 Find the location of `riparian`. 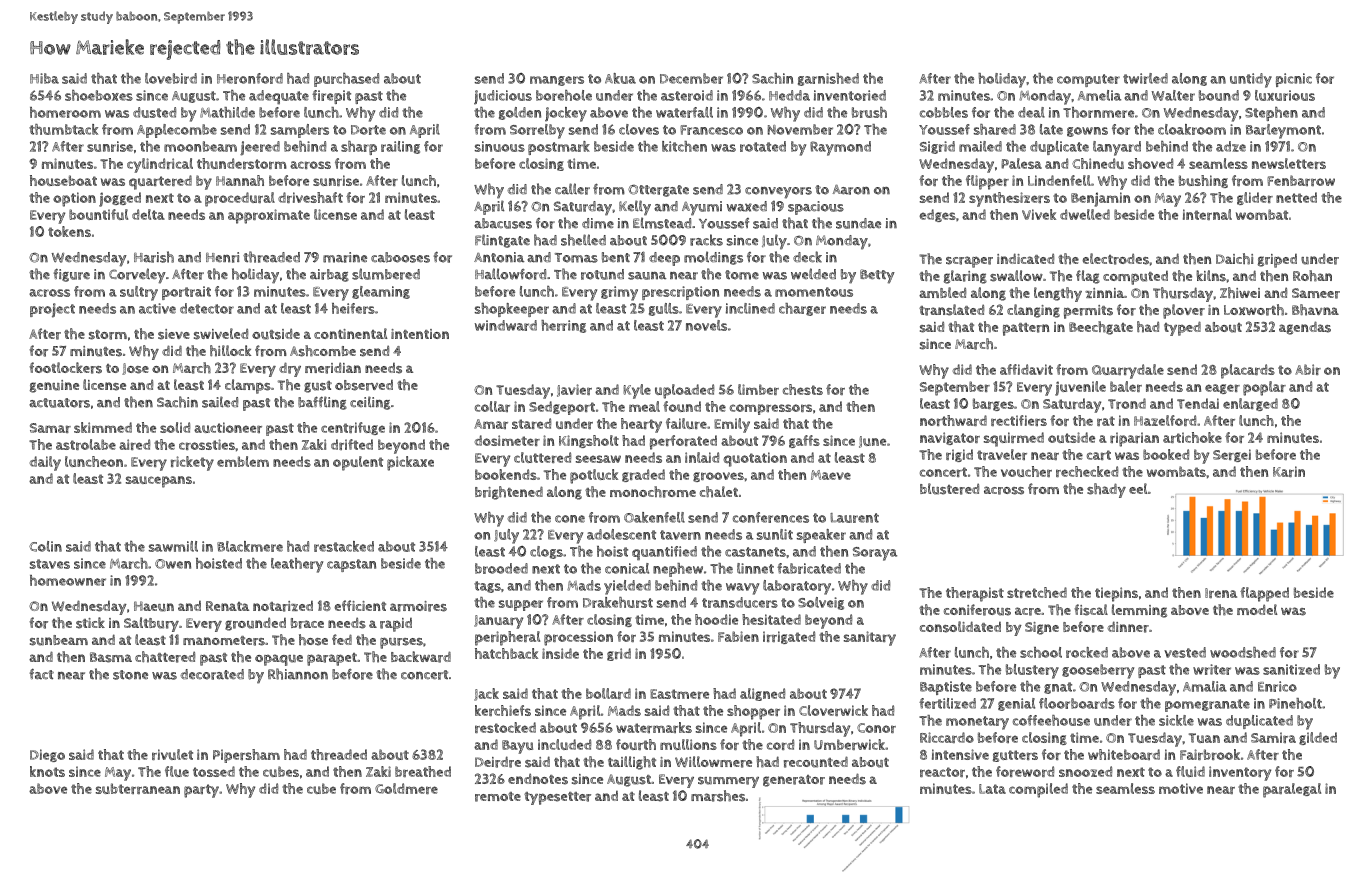

riparian is located at coordinates (1134, 439).
